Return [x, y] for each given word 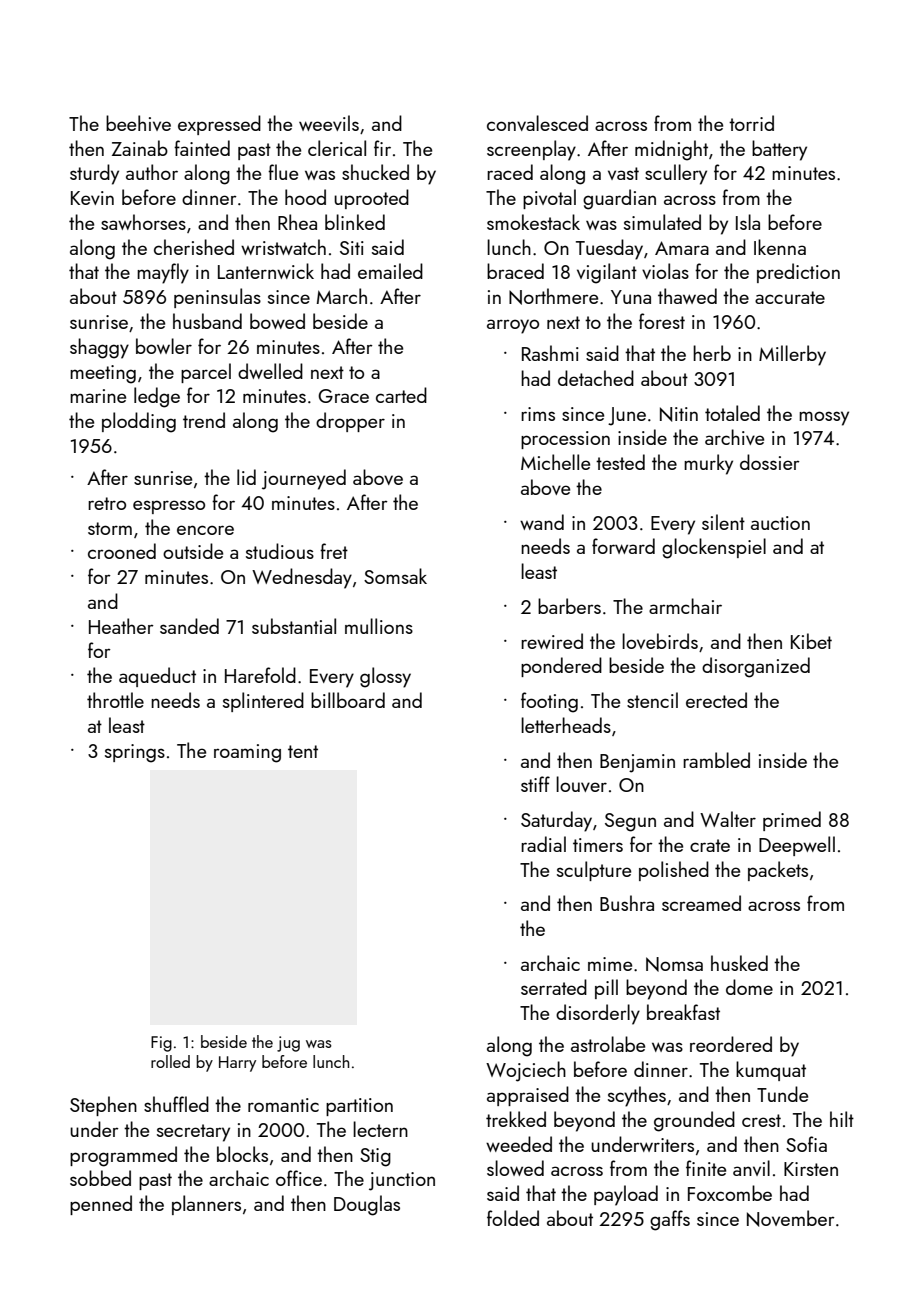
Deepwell [797, 846]
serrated [554, 987]
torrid [751, 123]
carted [401, 395]
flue [283, 172]
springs [135, 753]
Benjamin [637, 763]
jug [288, 1044]
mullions [379, 626]
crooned [122, 551]
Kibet [811, 641]
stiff [535, 784]
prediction [798, 273]
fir [382, 148]
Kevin [92, 198]
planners [206, 1205]
